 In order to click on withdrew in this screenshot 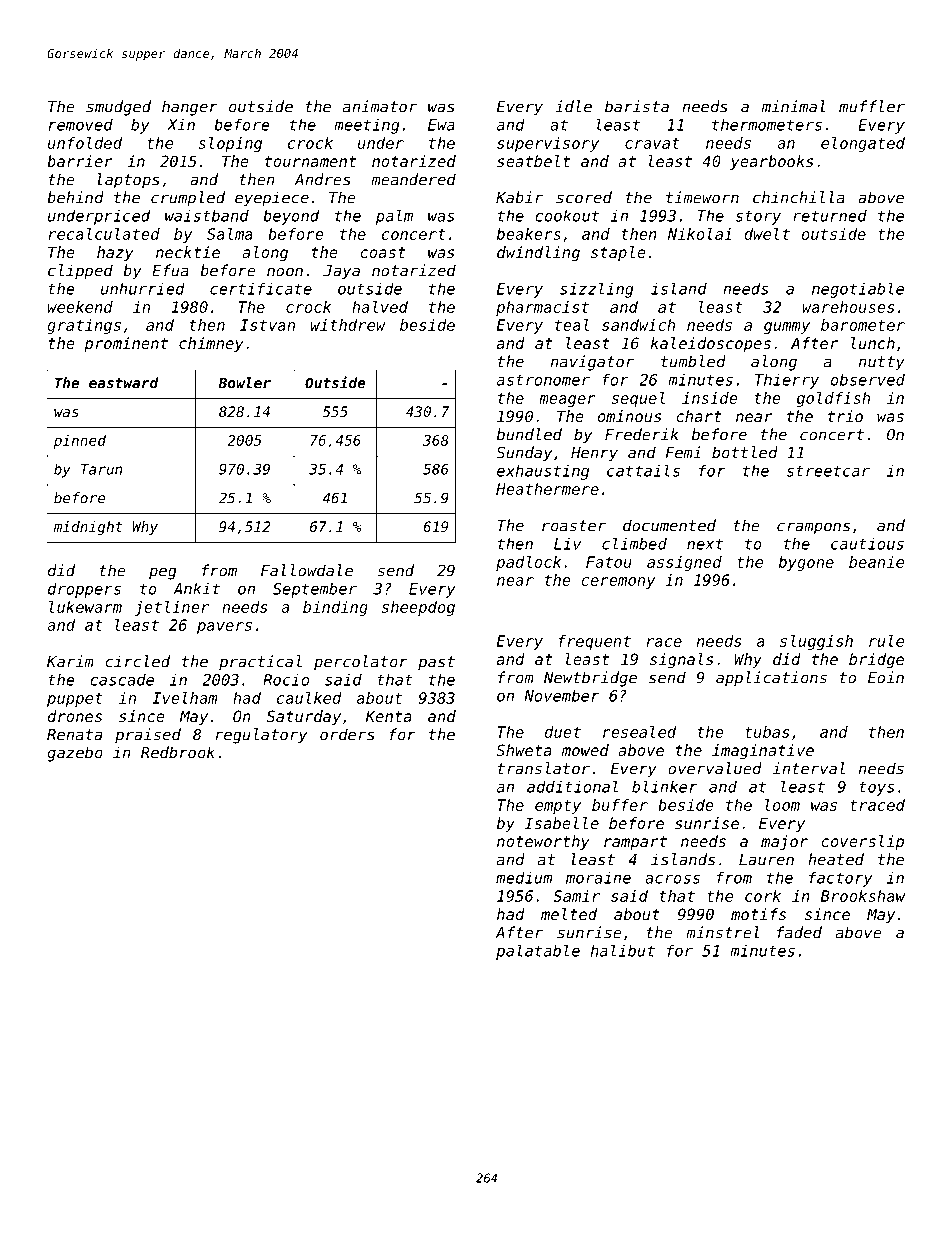, I will do `click(348, 325)`.
